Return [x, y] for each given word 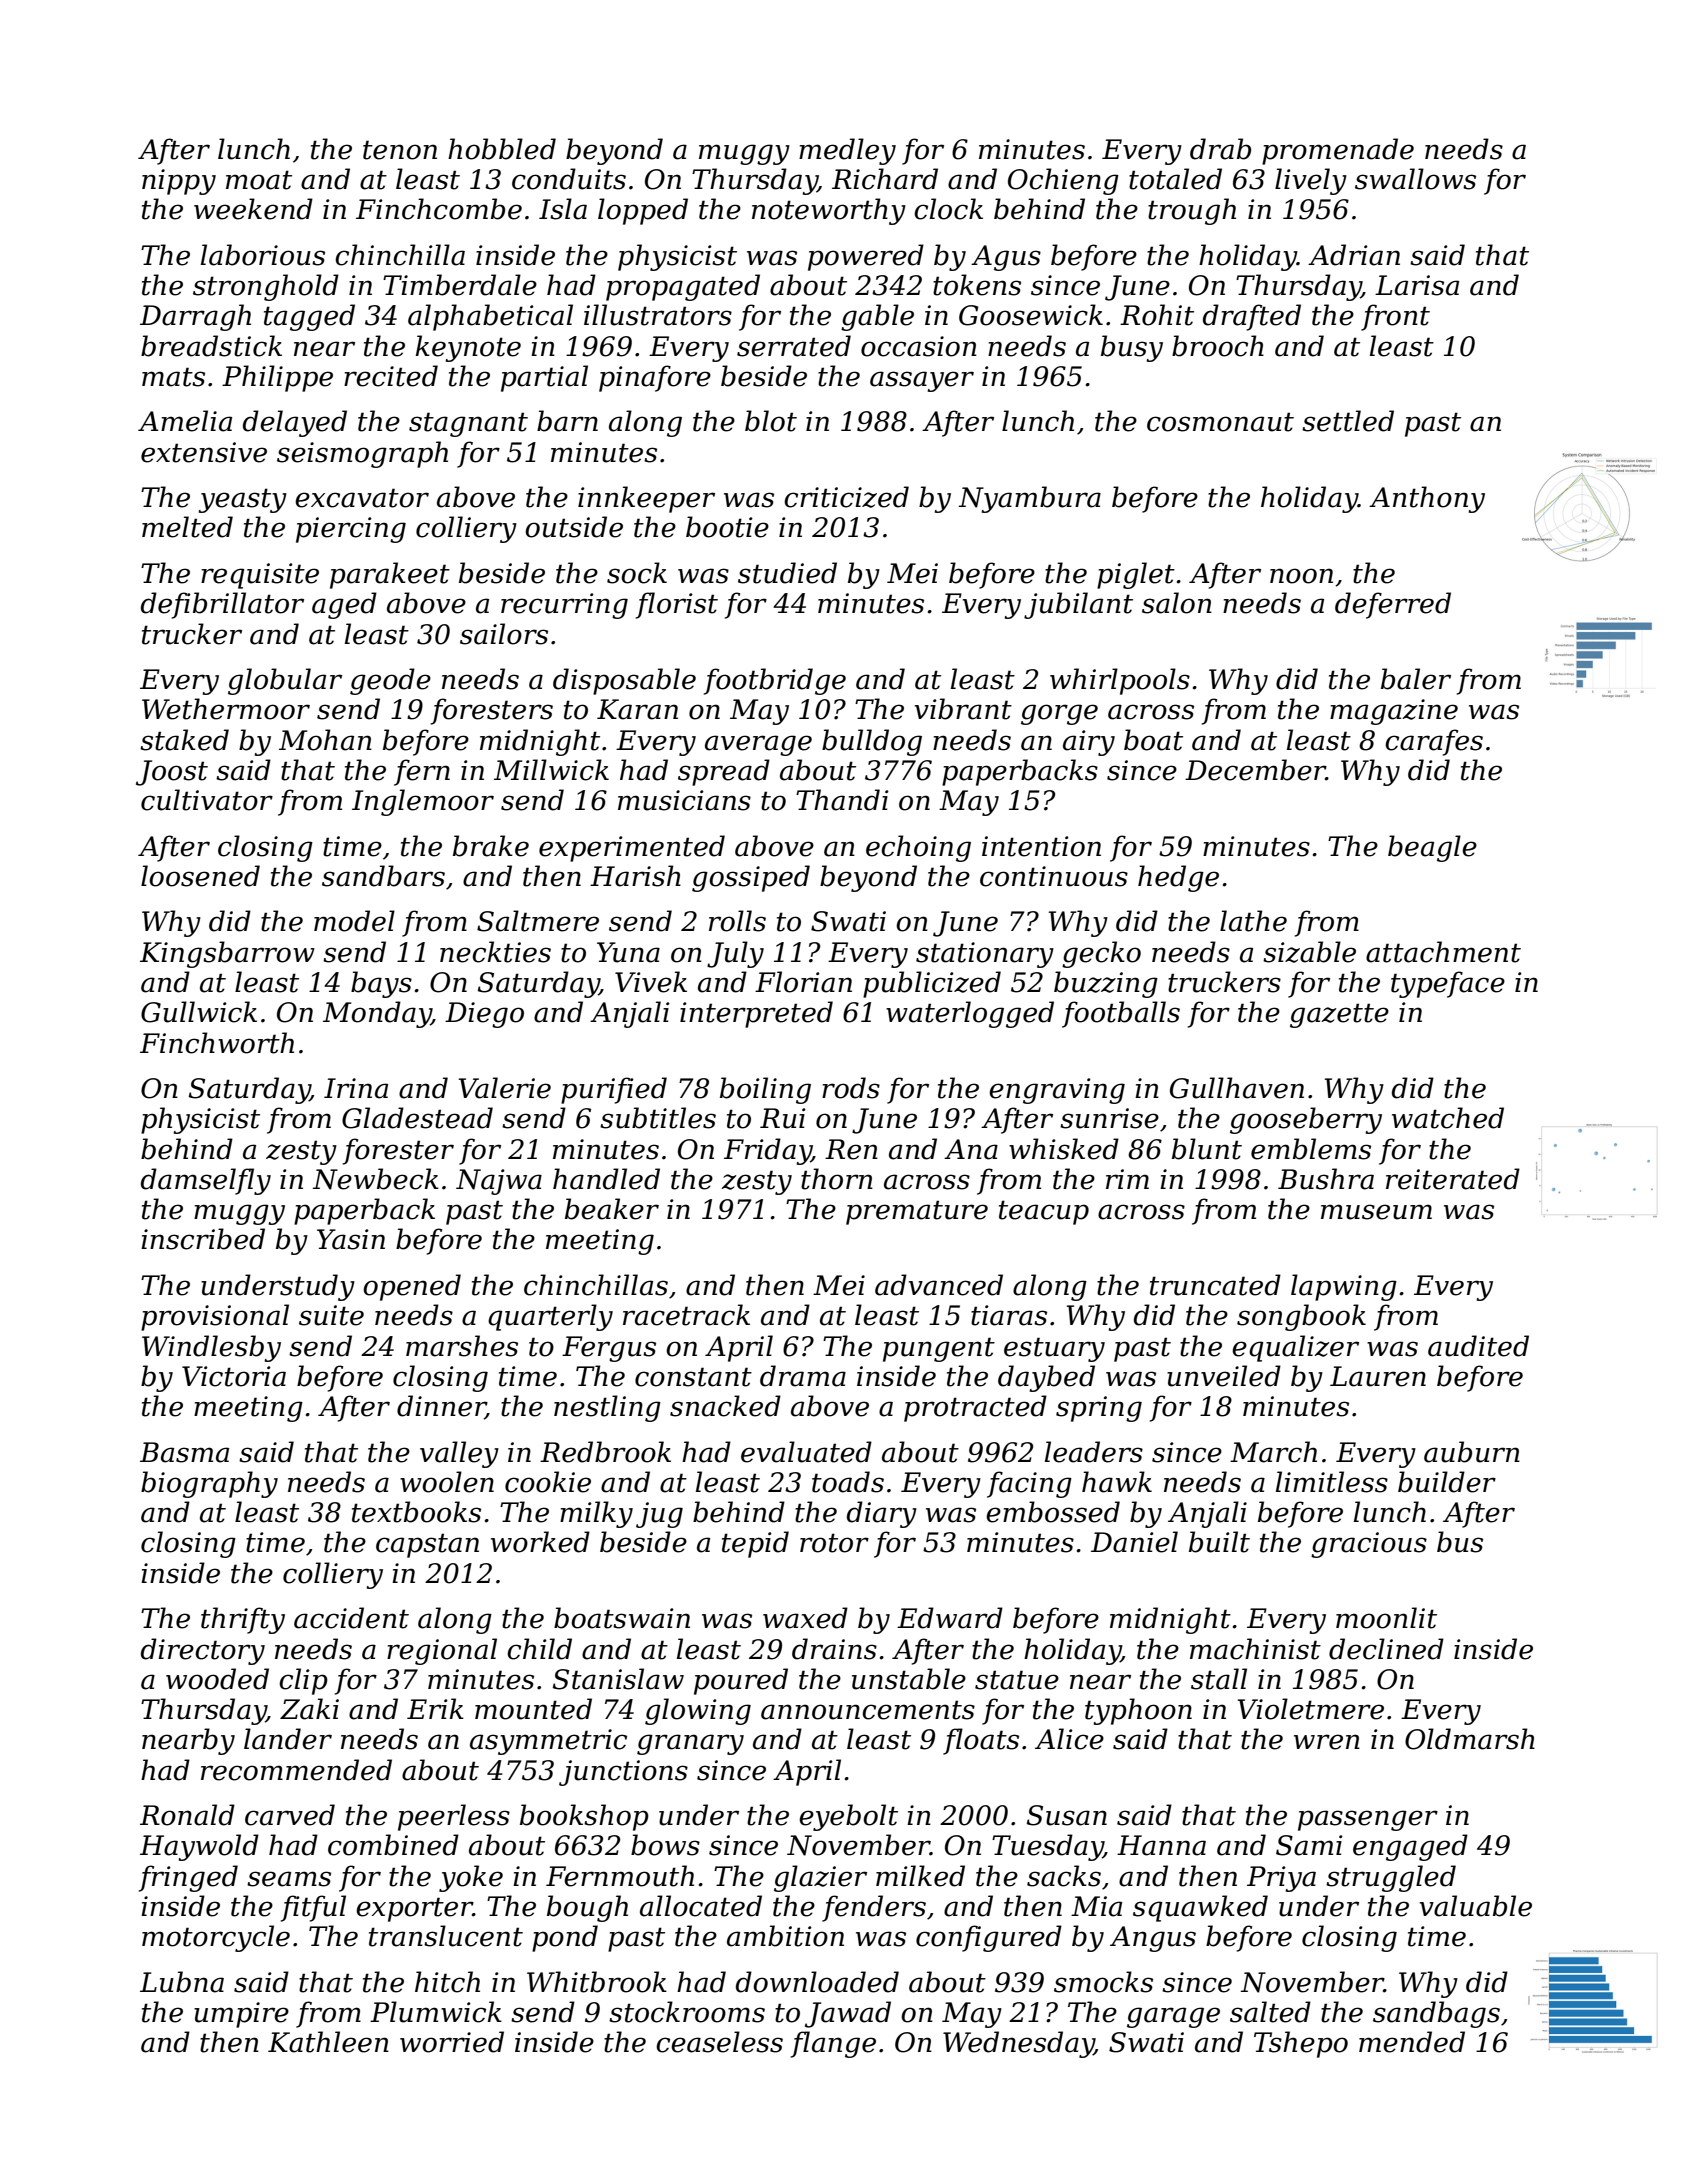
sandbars [383, 876]
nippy [179, 182]
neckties [495, 952]
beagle [1432, 848]
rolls [737, 921]
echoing [918, 848]
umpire [241, 2015]
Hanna [1161, 1845]
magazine [1394, 712]
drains [834, 1649]
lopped [643, 211]
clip [303, 1681]
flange [833, 2044]
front [1395, 317]
